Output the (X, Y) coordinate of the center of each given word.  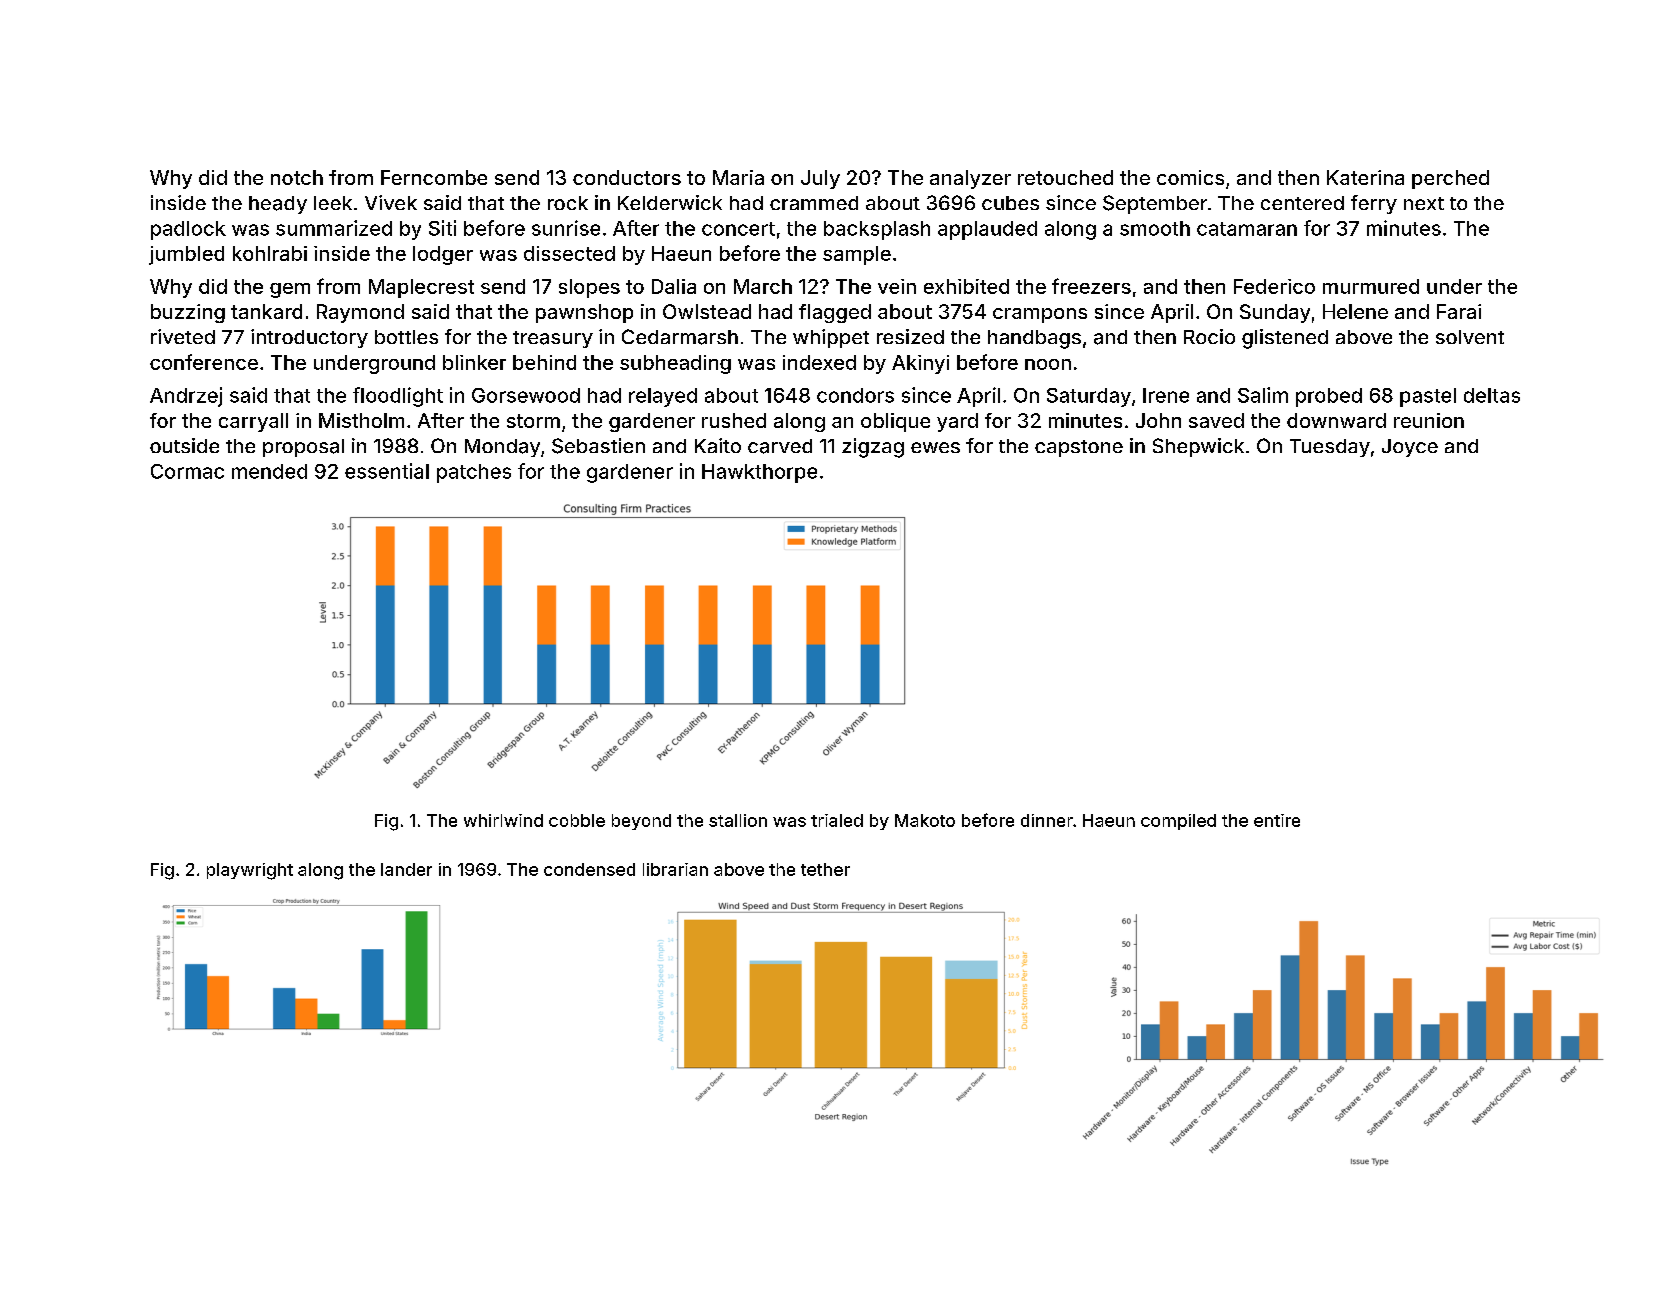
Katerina (1365, 177)
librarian (675, 869)
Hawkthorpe (759, 473)
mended (269, 471)
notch (297, 177)
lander (406, 869)
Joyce (1410, 448)
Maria (738, 177)
